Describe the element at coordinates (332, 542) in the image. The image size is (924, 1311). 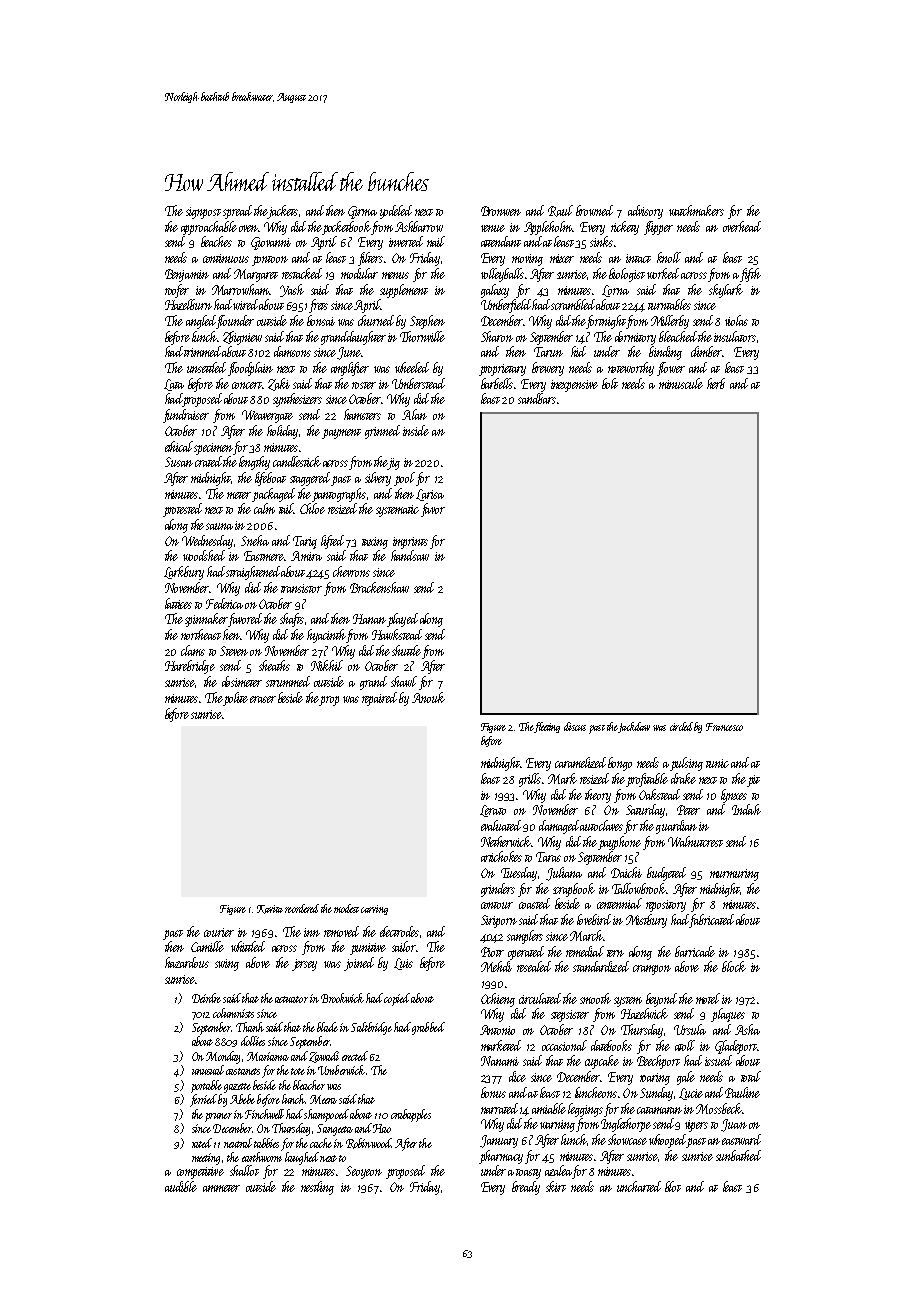
I see `lifted` at that location.
